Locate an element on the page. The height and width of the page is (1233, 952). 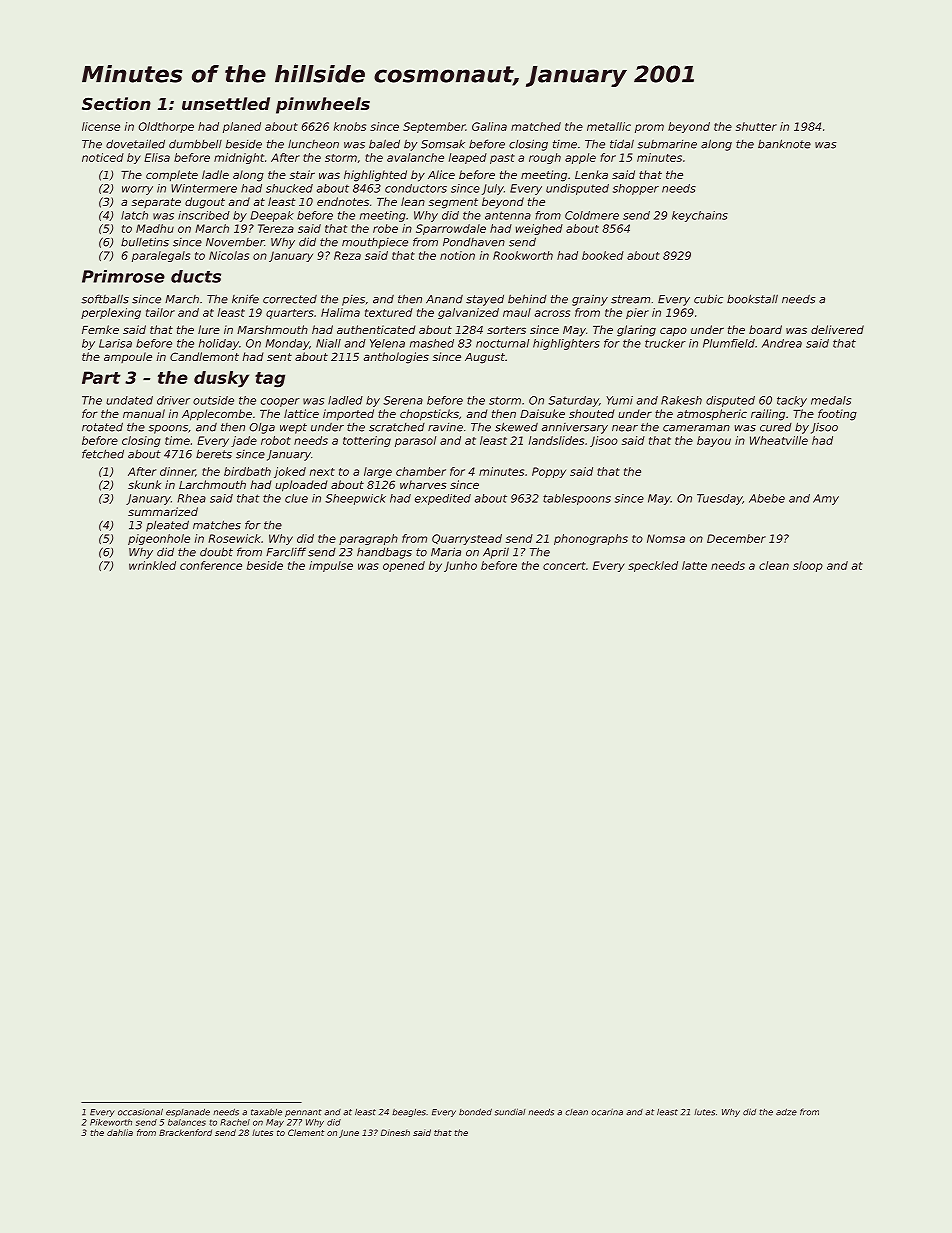
cubic is located at coordinates (708, 299).
